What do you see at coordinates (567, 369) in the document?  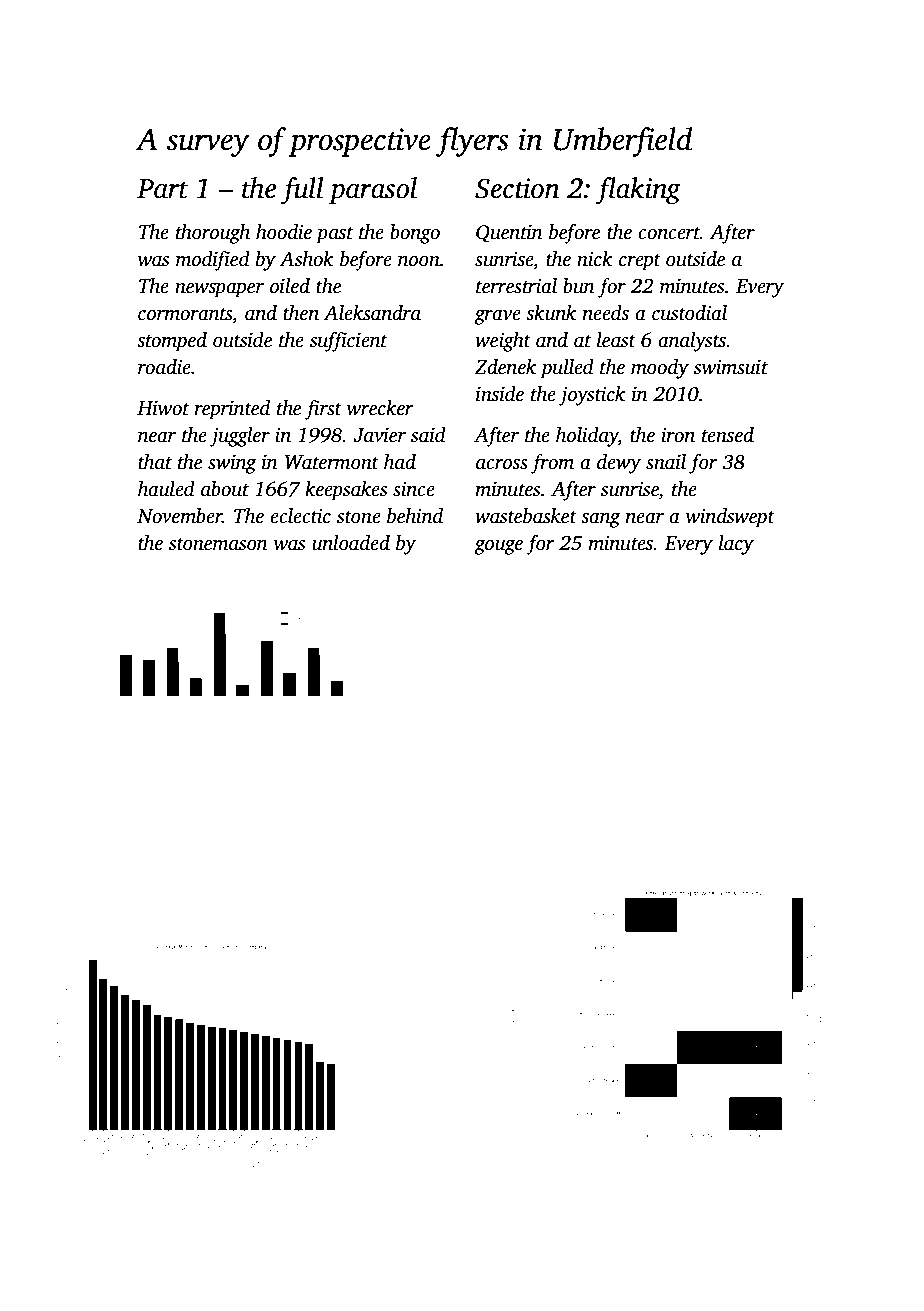 I see `pulled` at bounding box center [567, 369].
